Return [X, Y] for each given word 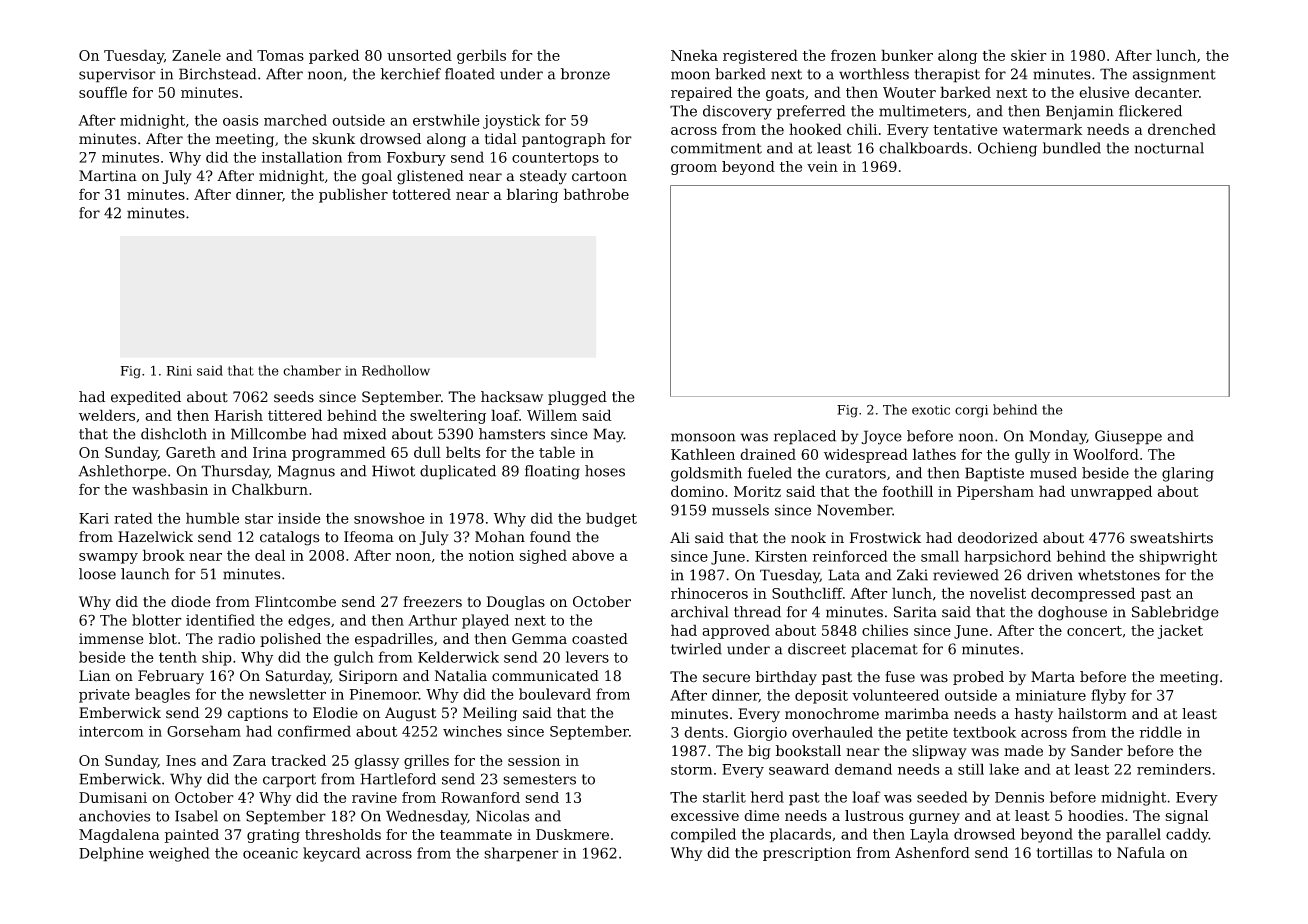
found [550, 537]
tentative [965, 129]
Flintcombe [295, 601]
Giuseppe [1128, 437]
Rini [179, 371]
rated [133, 518]
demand [863, 769]
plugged [577, 398]
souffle [103, 92]
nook [808, 538]
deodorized [998, 538]
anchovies [114, 816]
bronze [585, 74]
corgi [971, 411]
